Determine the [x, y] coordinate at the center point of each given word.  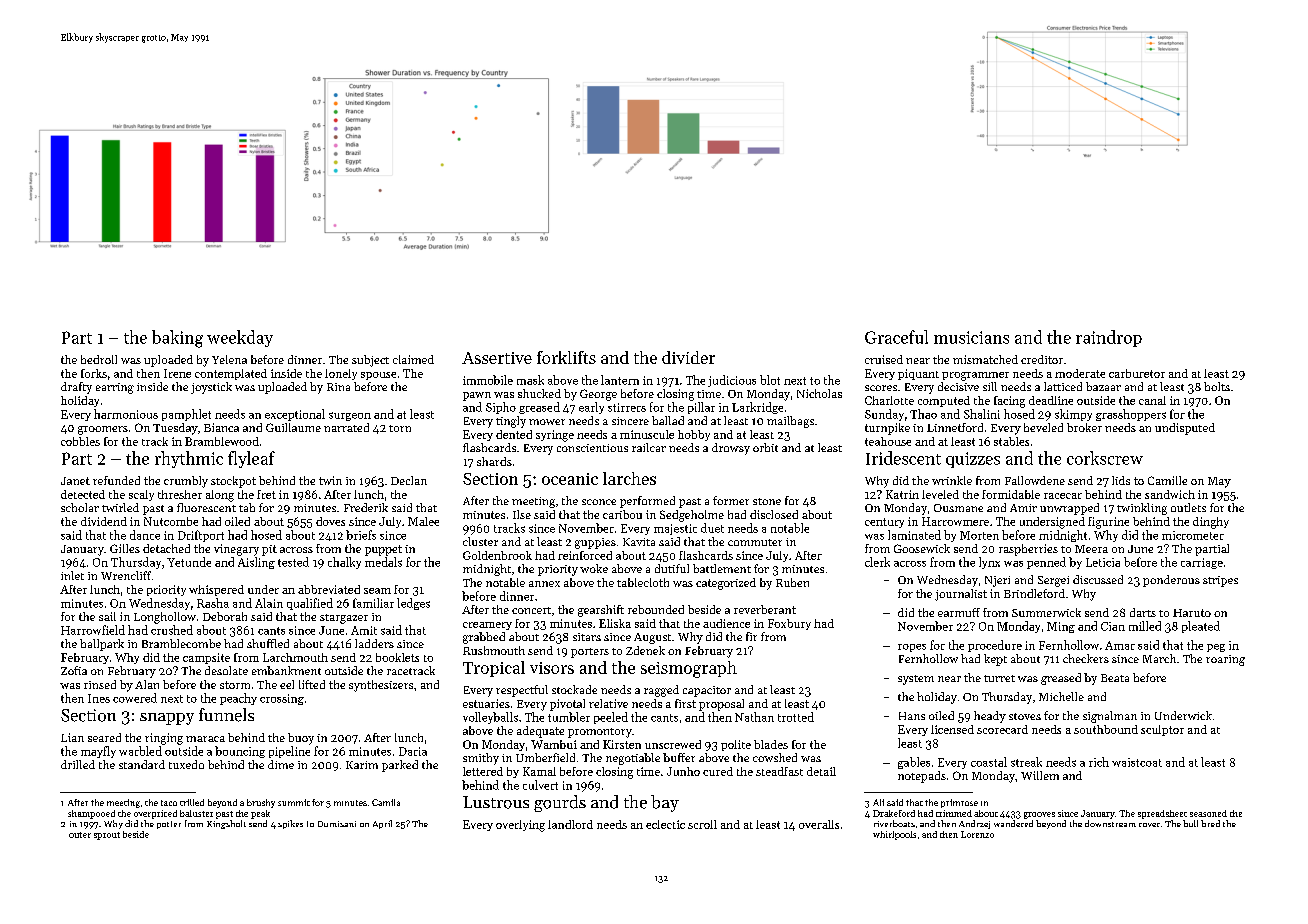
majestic [675, 529]
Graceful [896, 337]
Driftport [201, 536]
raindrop [1109, 338]
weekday [240, 338]
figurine [1108, 523]
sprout [107, 836]
